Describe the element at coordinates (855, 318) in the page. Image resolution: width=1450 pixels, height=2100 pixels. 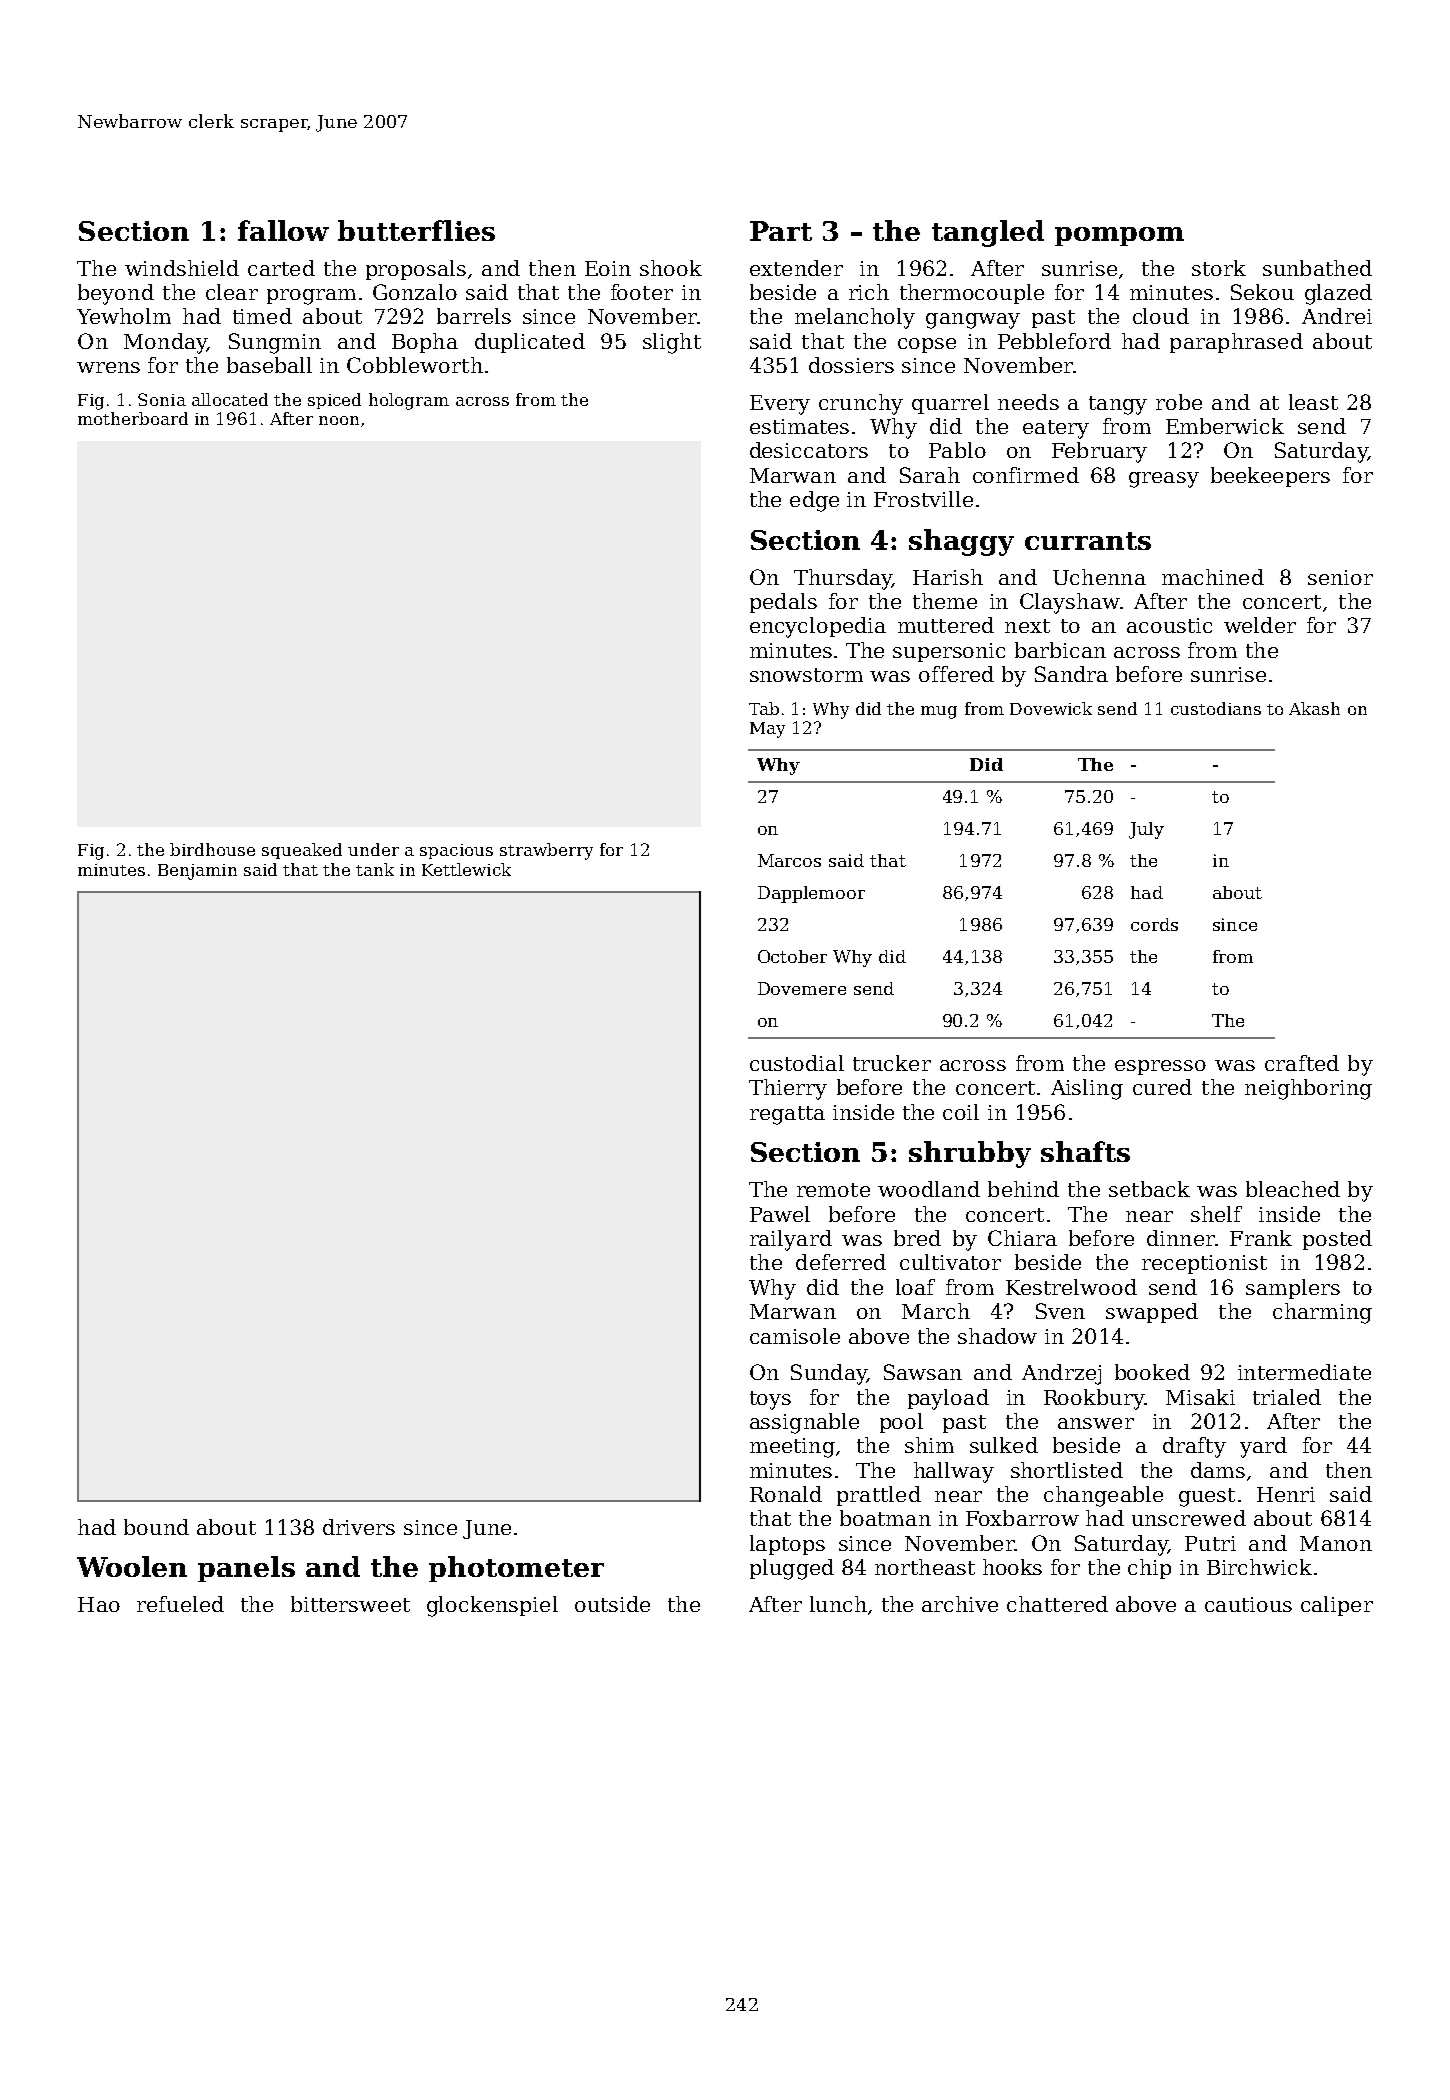
I see `melancholy` at that location.
